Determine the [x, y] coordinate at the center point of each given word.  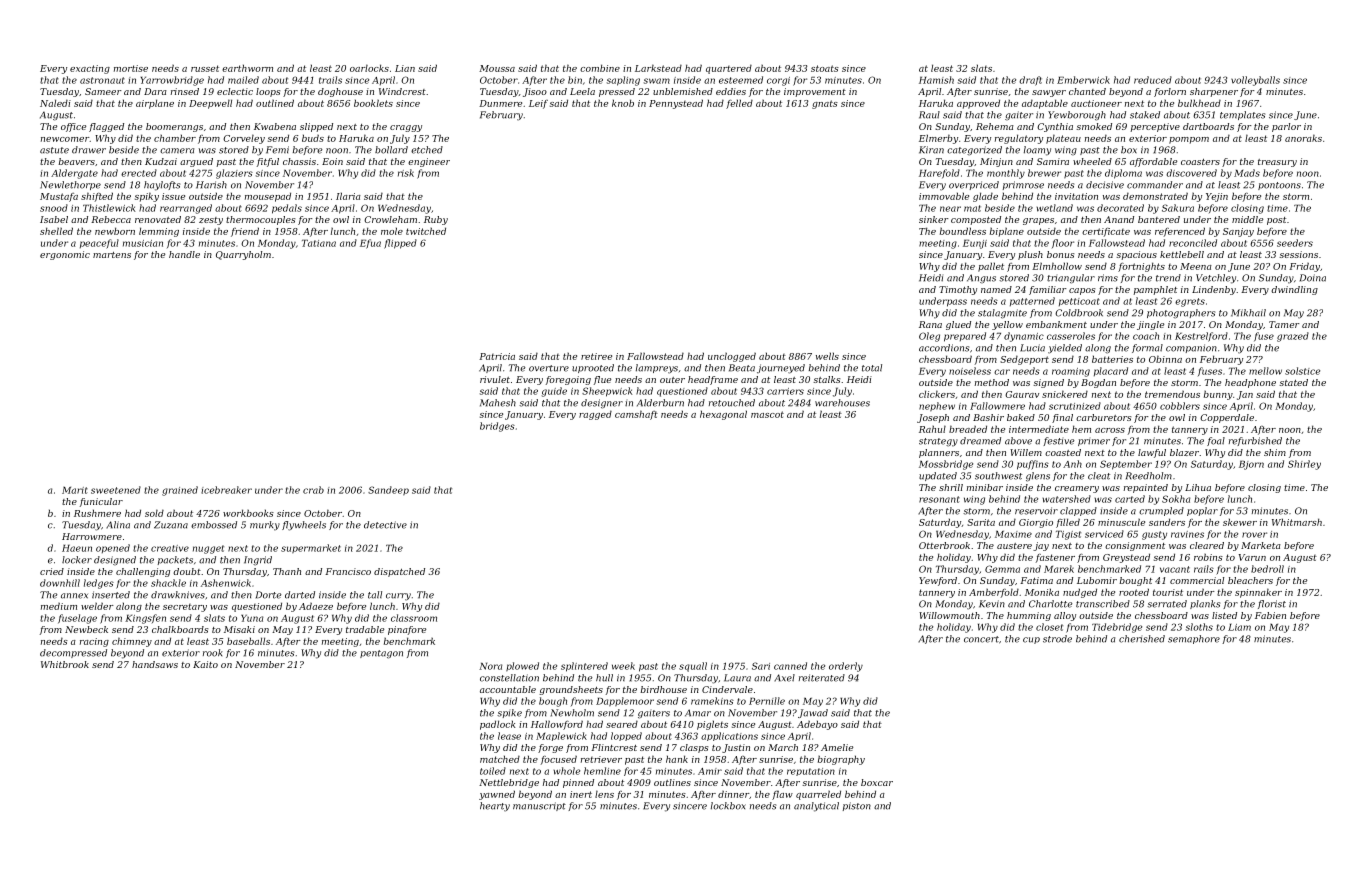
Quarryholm [243, 255]
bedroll [1267, 569]
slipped [316, 127]
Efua [370, 244]
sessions [1298, 254]
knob [623, 103]
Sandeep [388, 490]
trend [1168, 278]
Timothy [958, 290]
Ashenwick [226, 583]
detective [385, 525]
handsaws [155, 664]
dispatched [399, 572]
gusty [1154, 535]
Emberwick [1083, 80]
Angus [981, 279]
